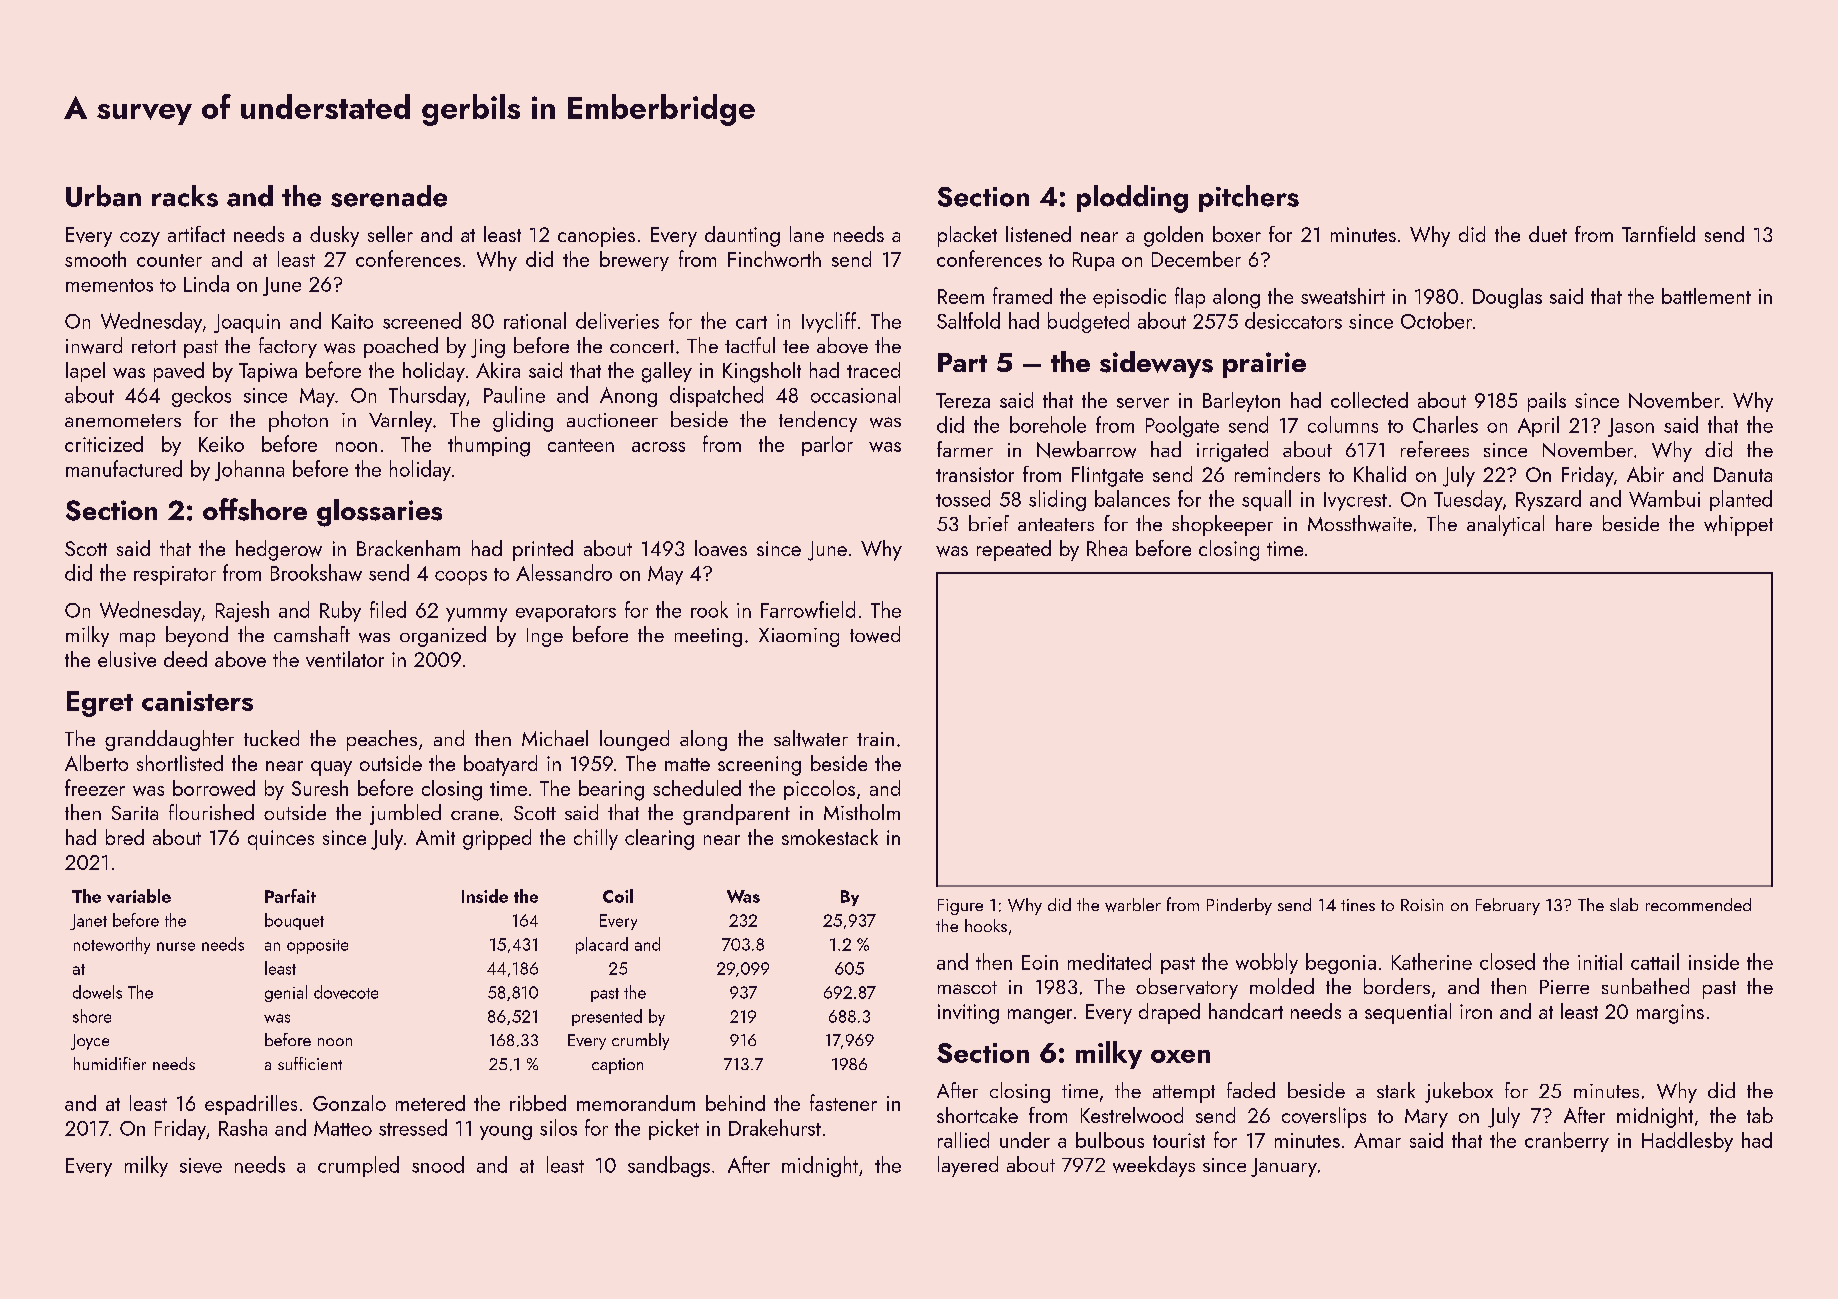  Describe the element at coordinates (110, 1063) in the page. I see `humidifier` at that location.
